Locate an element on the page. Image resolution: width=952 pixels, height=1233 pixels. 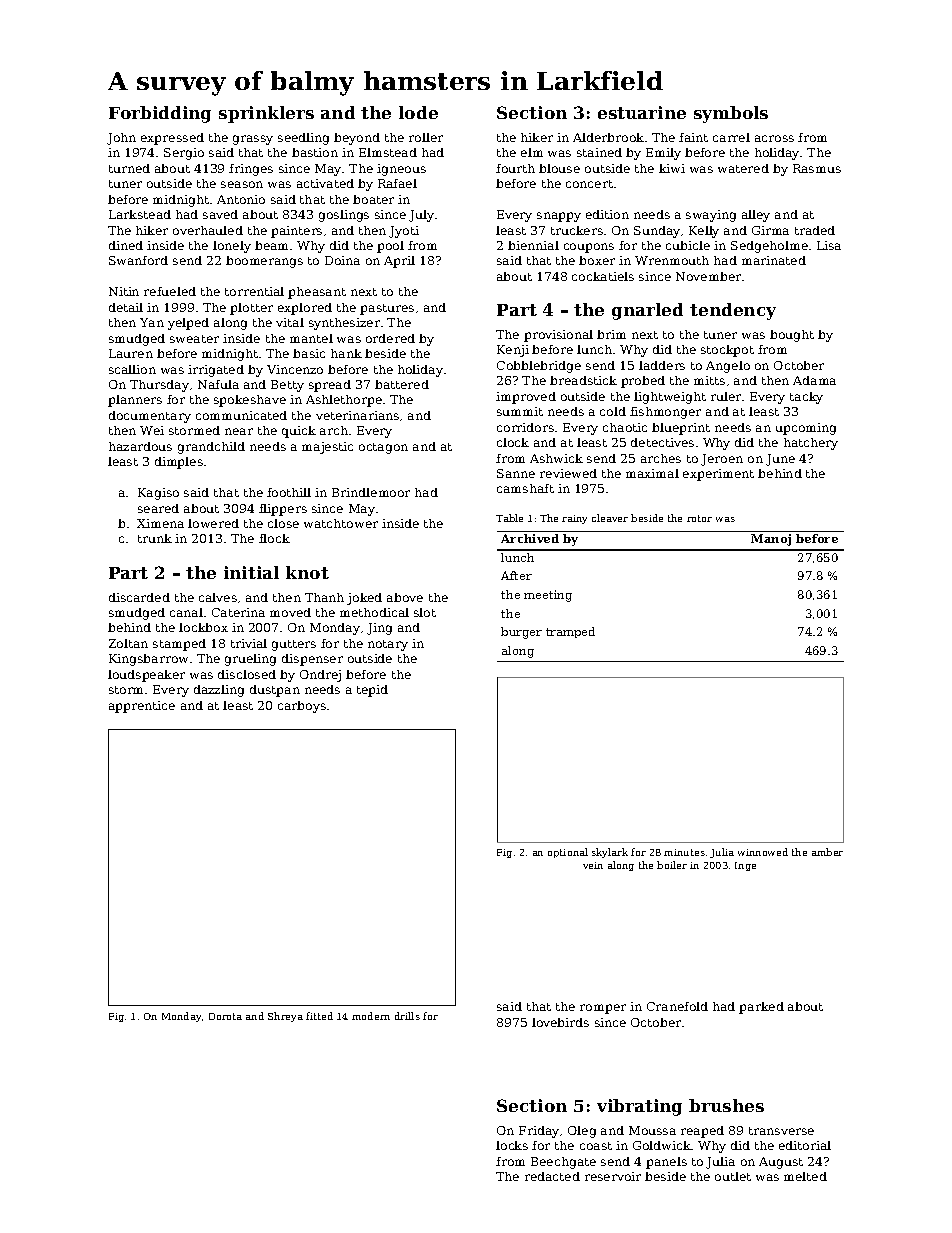
sprinklers is located at coordinates (266, 114).
